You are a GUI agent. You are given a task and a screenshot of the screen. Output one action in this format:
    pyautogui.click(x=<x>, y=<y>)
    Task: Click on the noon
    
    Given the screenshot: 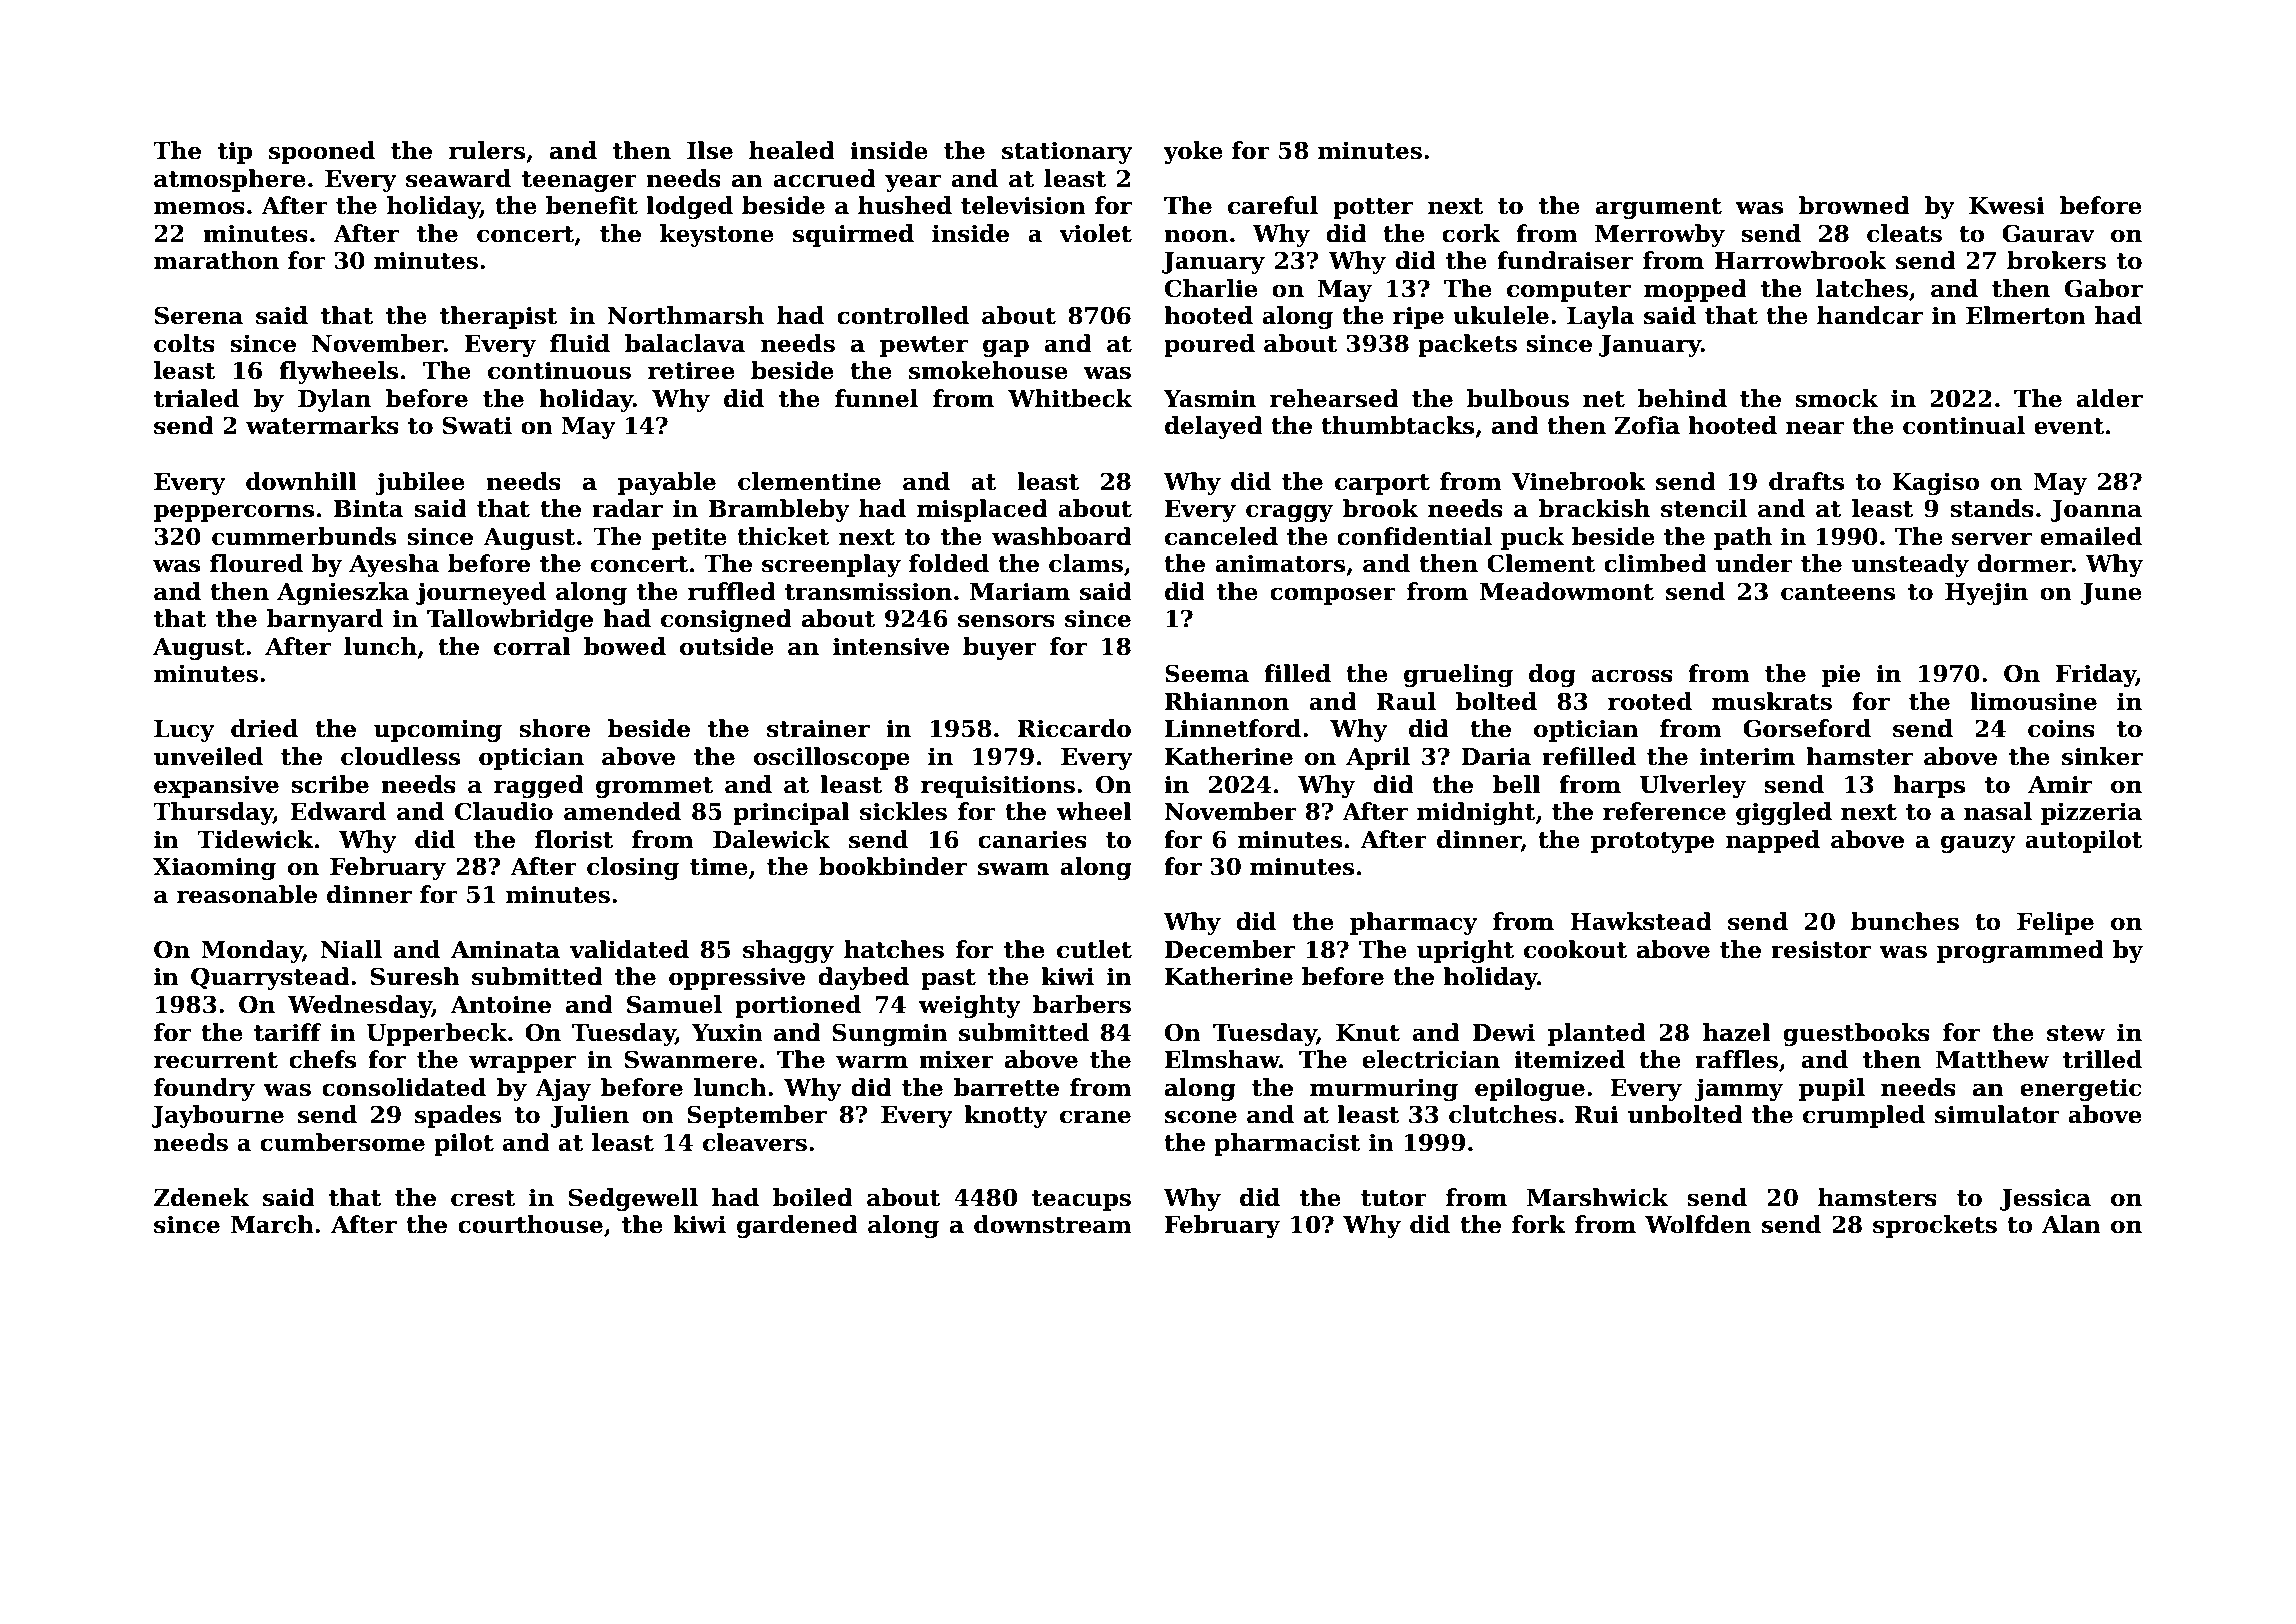 What is the action you would take?
    pyautogui.click(x=1196, y=236)
